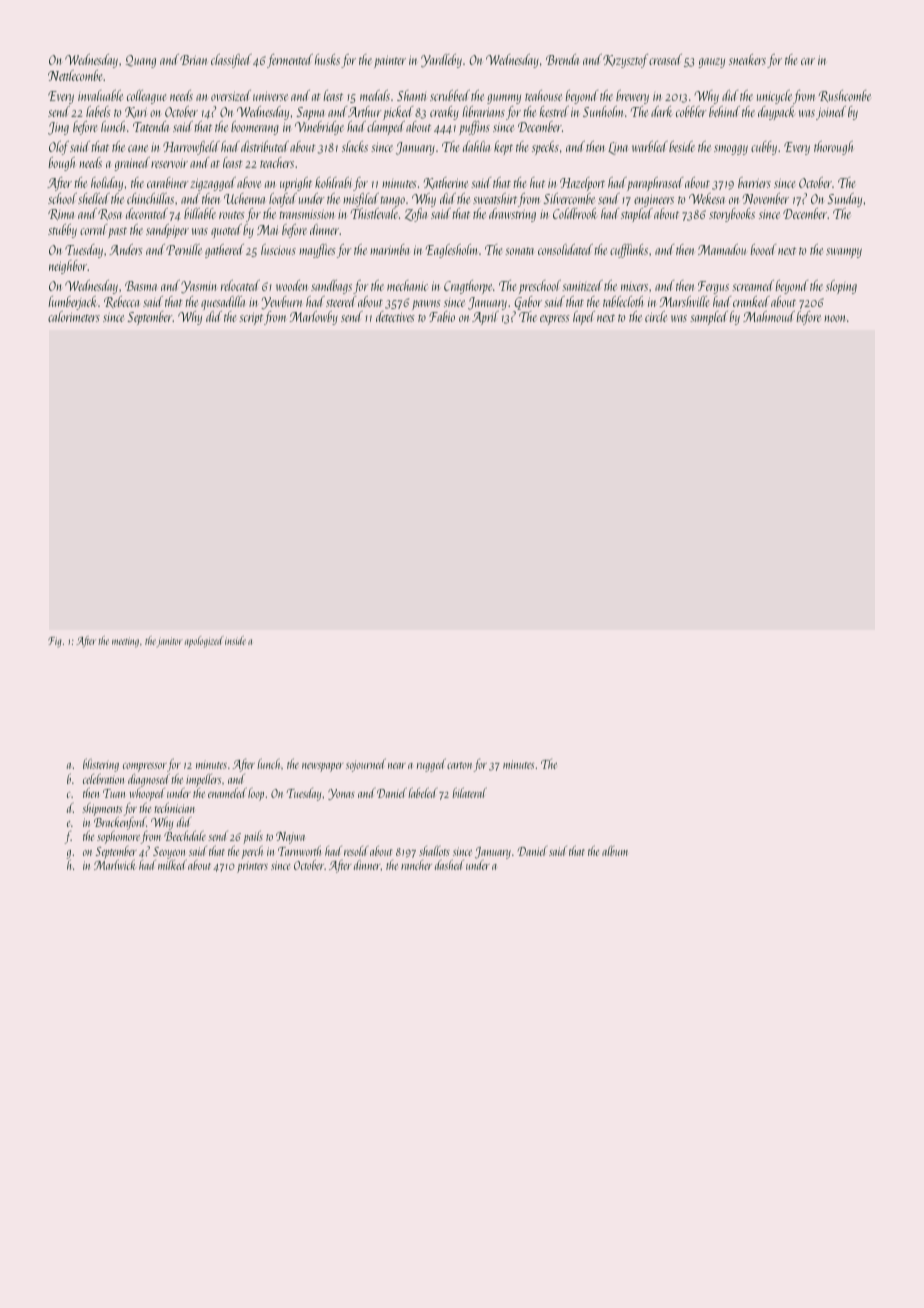 The width and height of the screenshot is (924, 1308). I want to click on Mai, so click(267, 230).
